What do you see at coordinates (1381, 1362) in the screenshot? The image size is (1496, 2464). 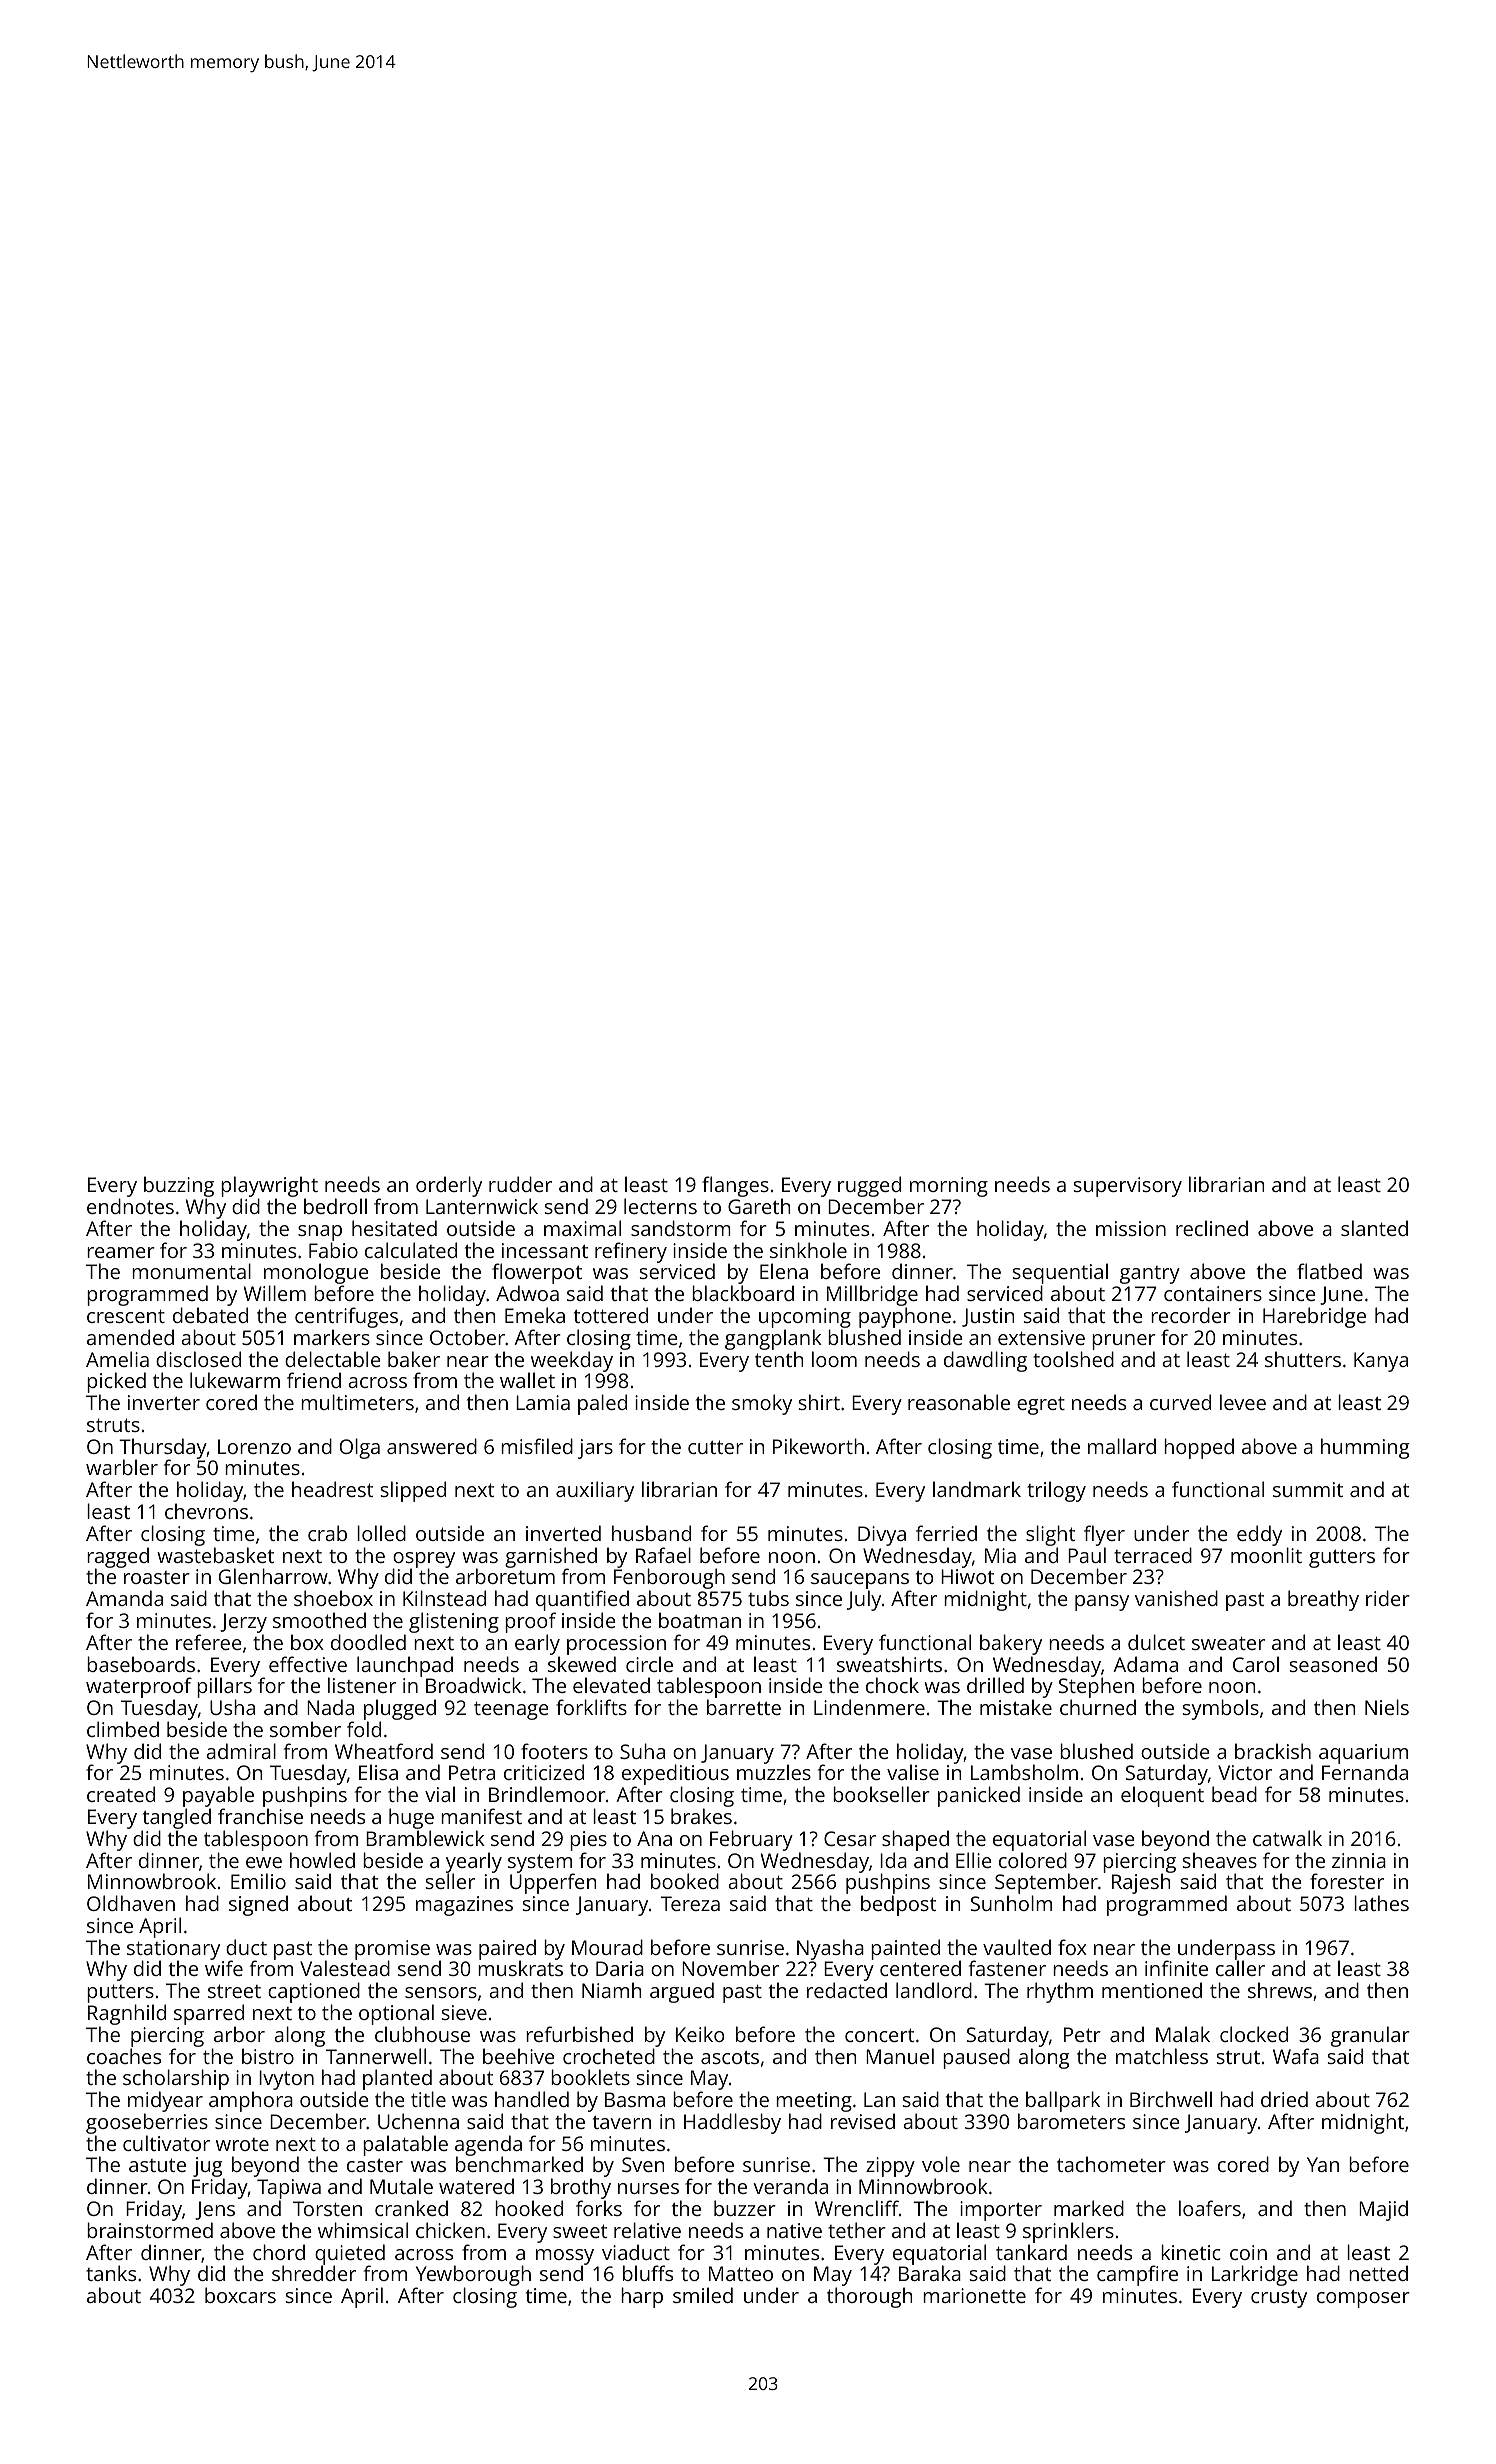 I see `Kanya` at bounding box center [1381, 1362].
